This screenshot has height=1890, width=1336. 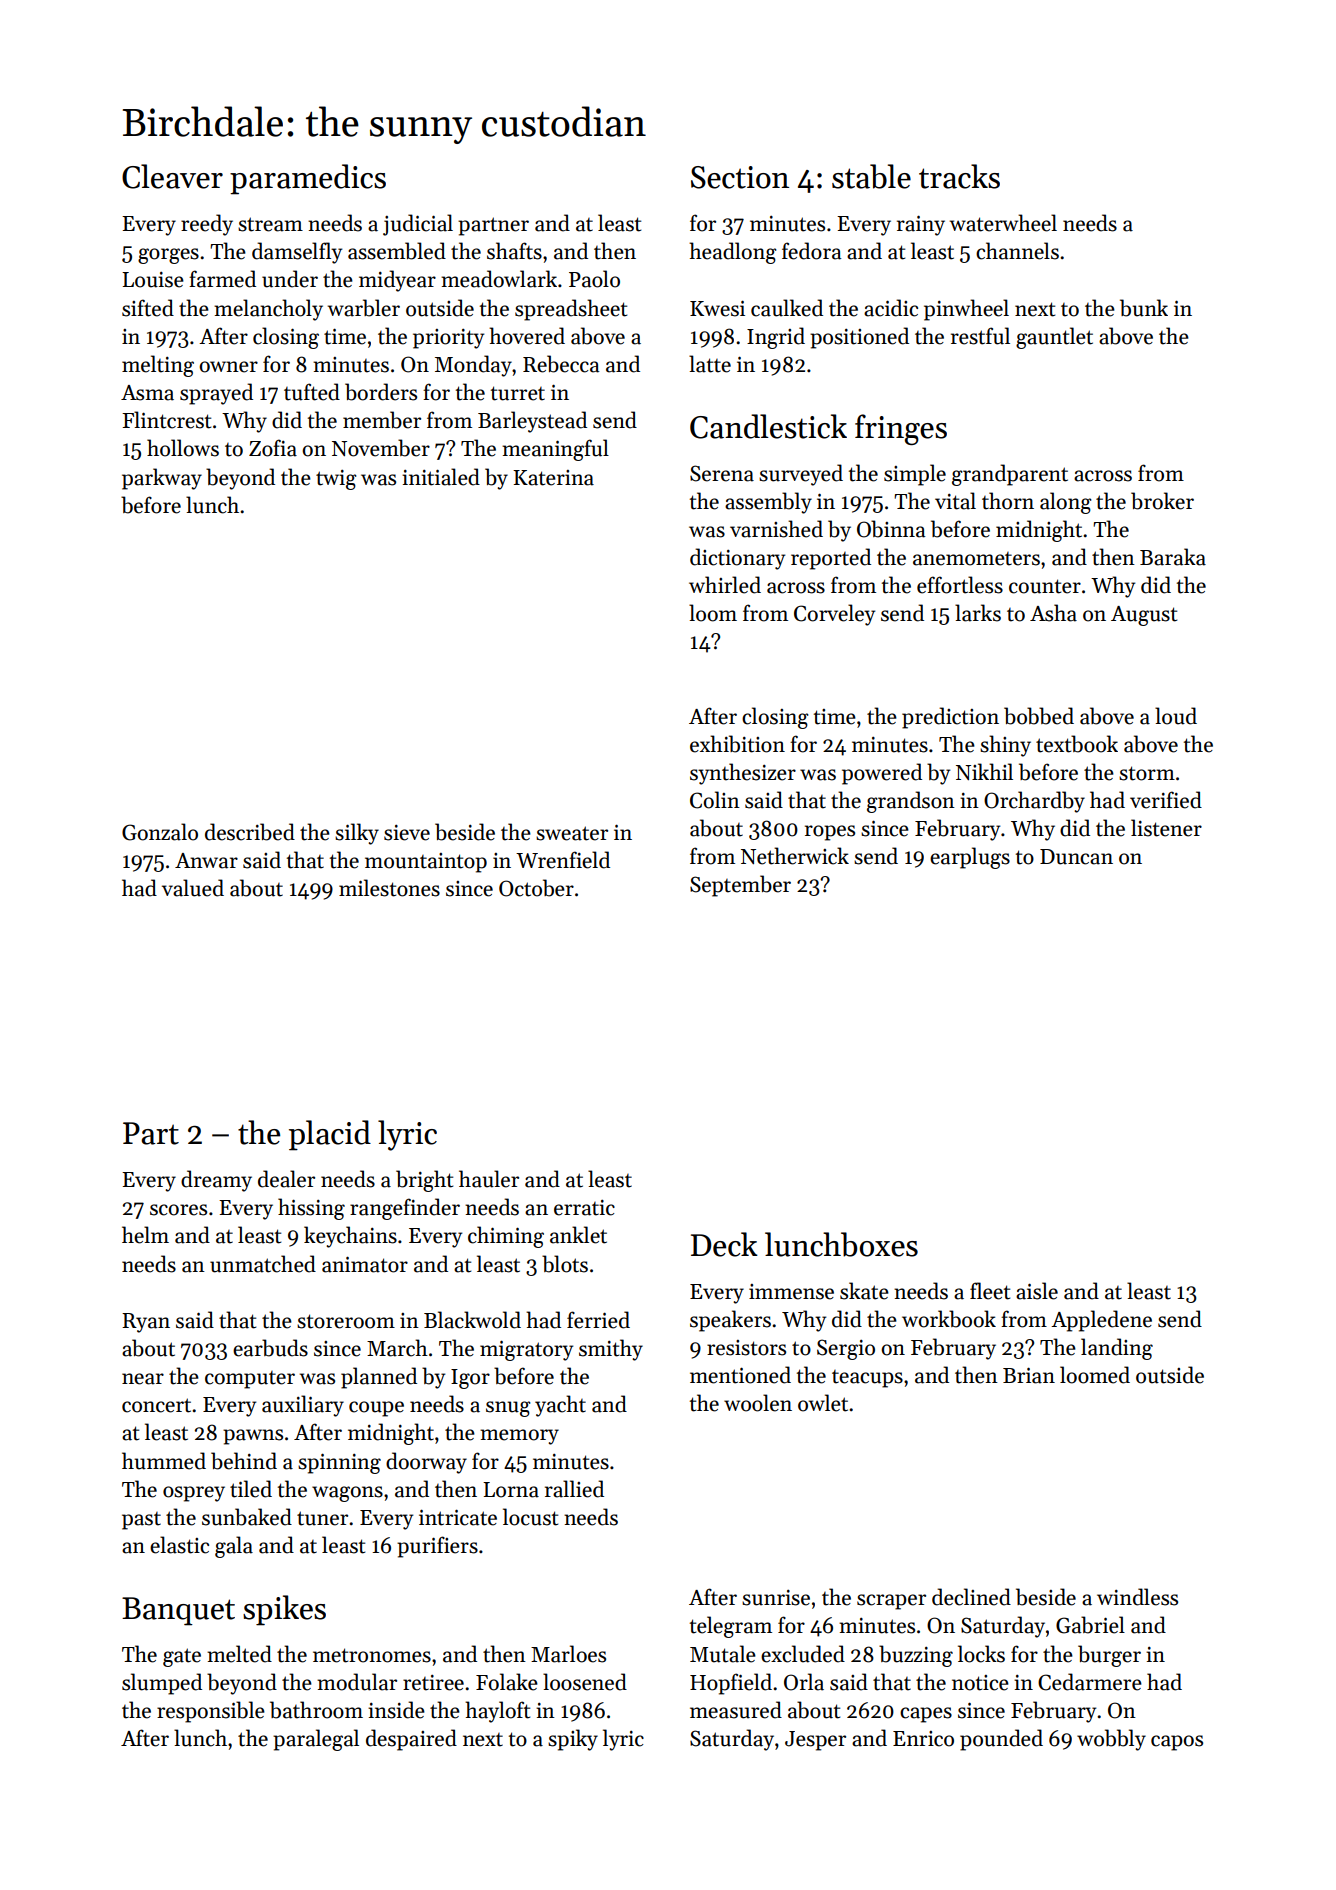 What do you see at coordinates (160, 832) in the screenshot?
I see `Gonzalo` at bounding box center [160, 832].
